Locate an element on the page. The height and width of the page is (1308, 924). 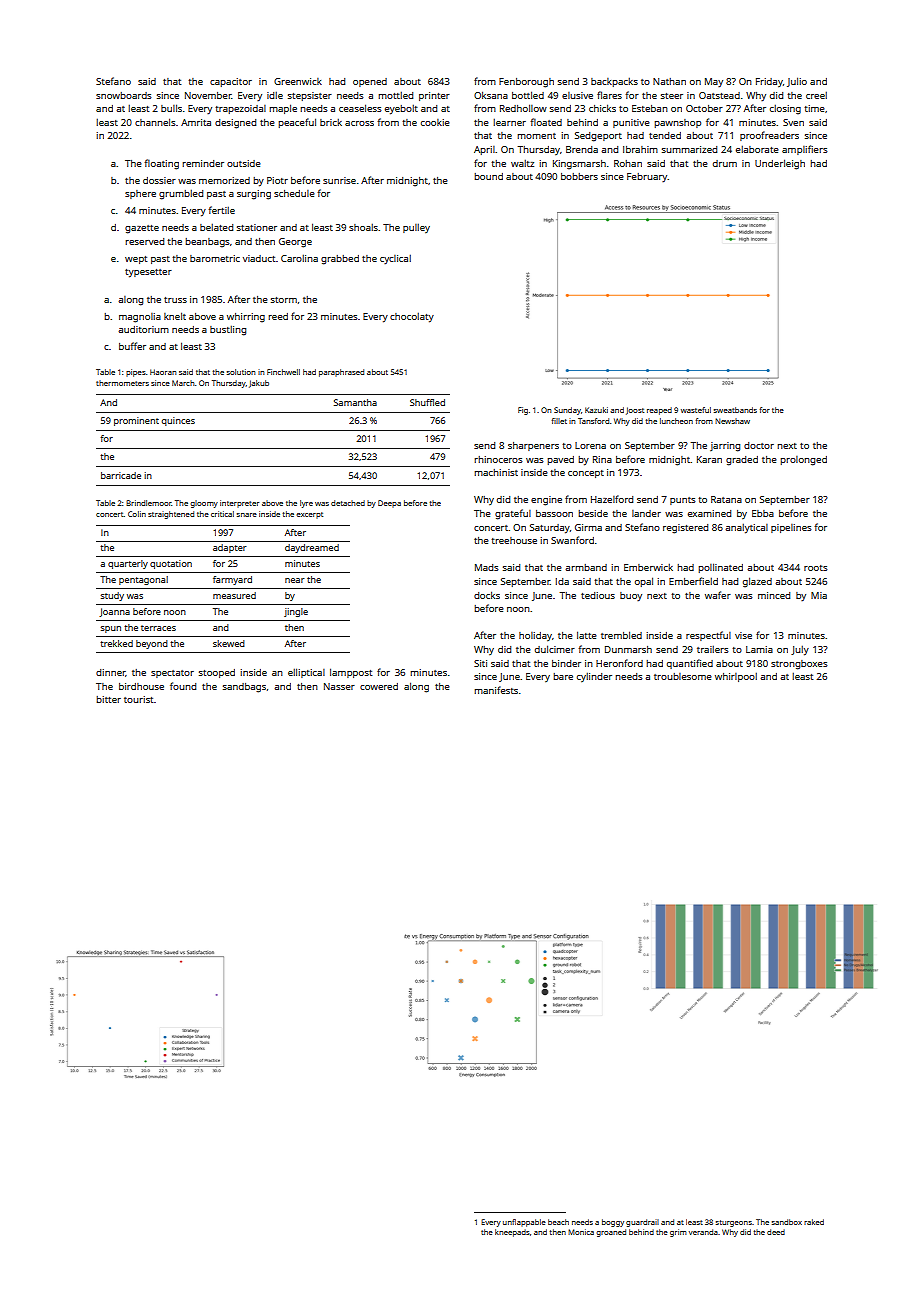
sturgeons is located at coordinates (734, 1223).
